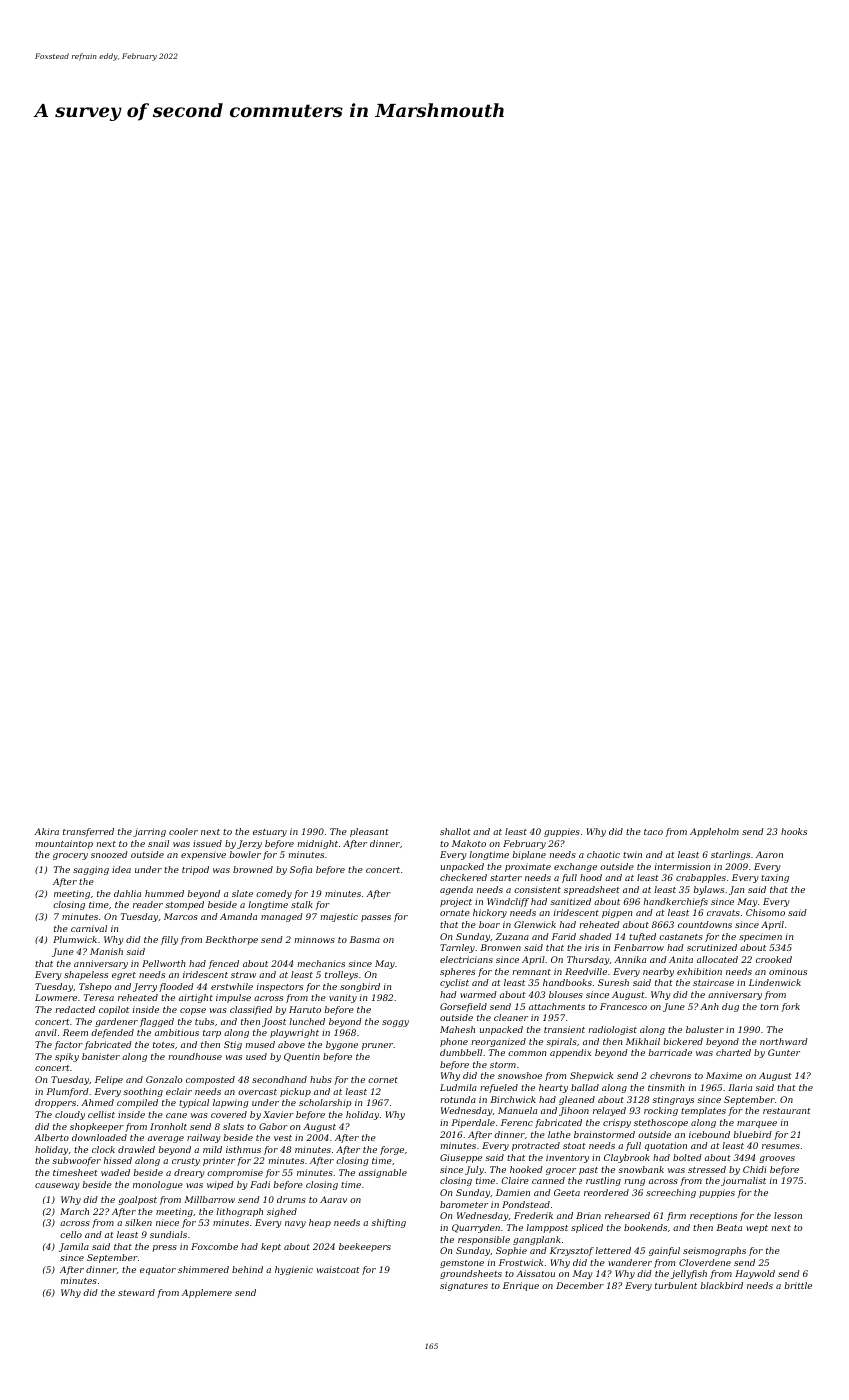 Image resolution: width=849 pixels, height=1400 pixels. Describe the element at coordinates (55, 1103) in the image. I see `droppers` at that location.
